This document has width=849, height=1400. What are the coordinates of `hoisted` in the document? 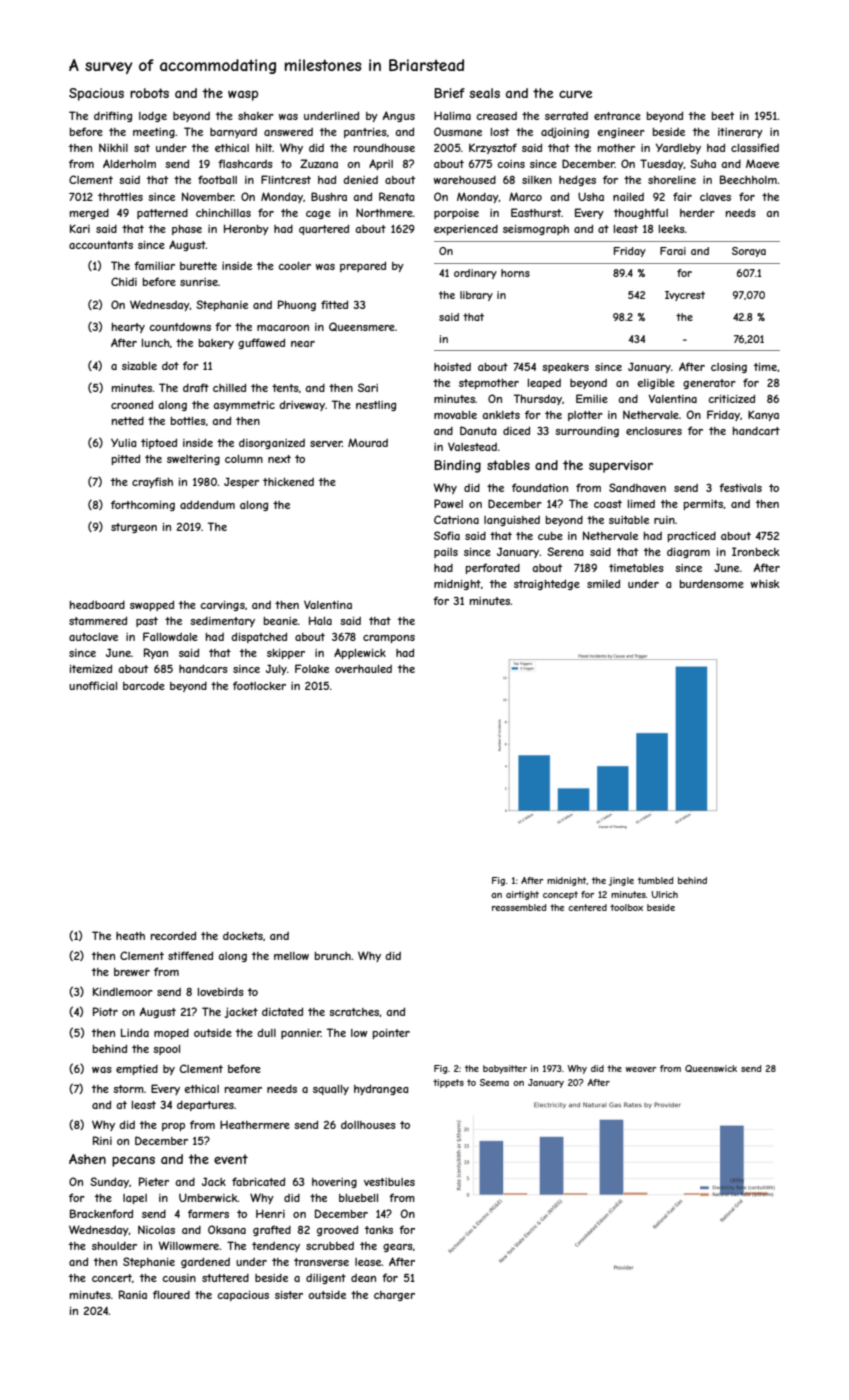 It's located at (452, 367).
